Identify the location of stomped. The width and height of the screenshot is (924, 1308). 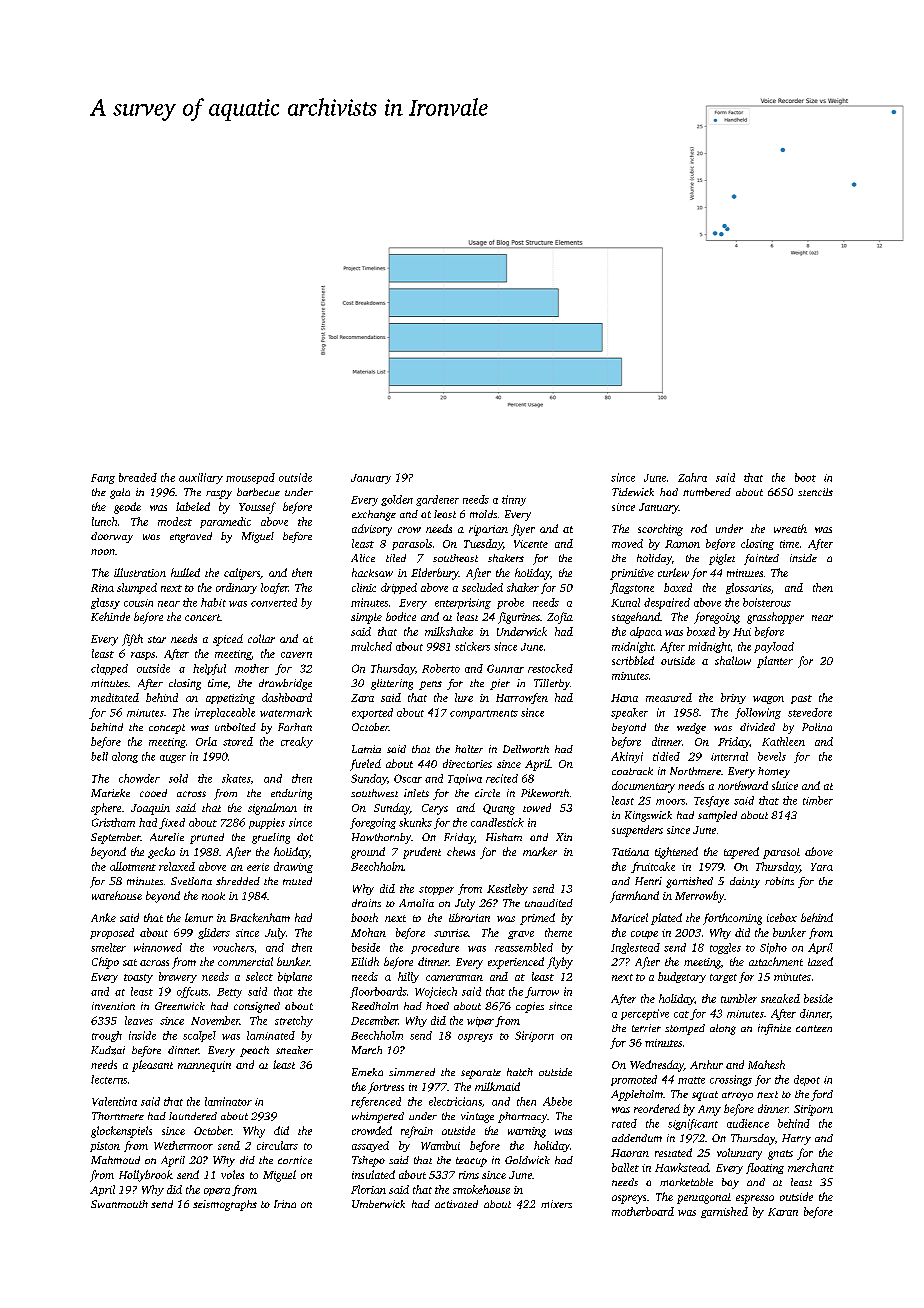
(685, 1029).
